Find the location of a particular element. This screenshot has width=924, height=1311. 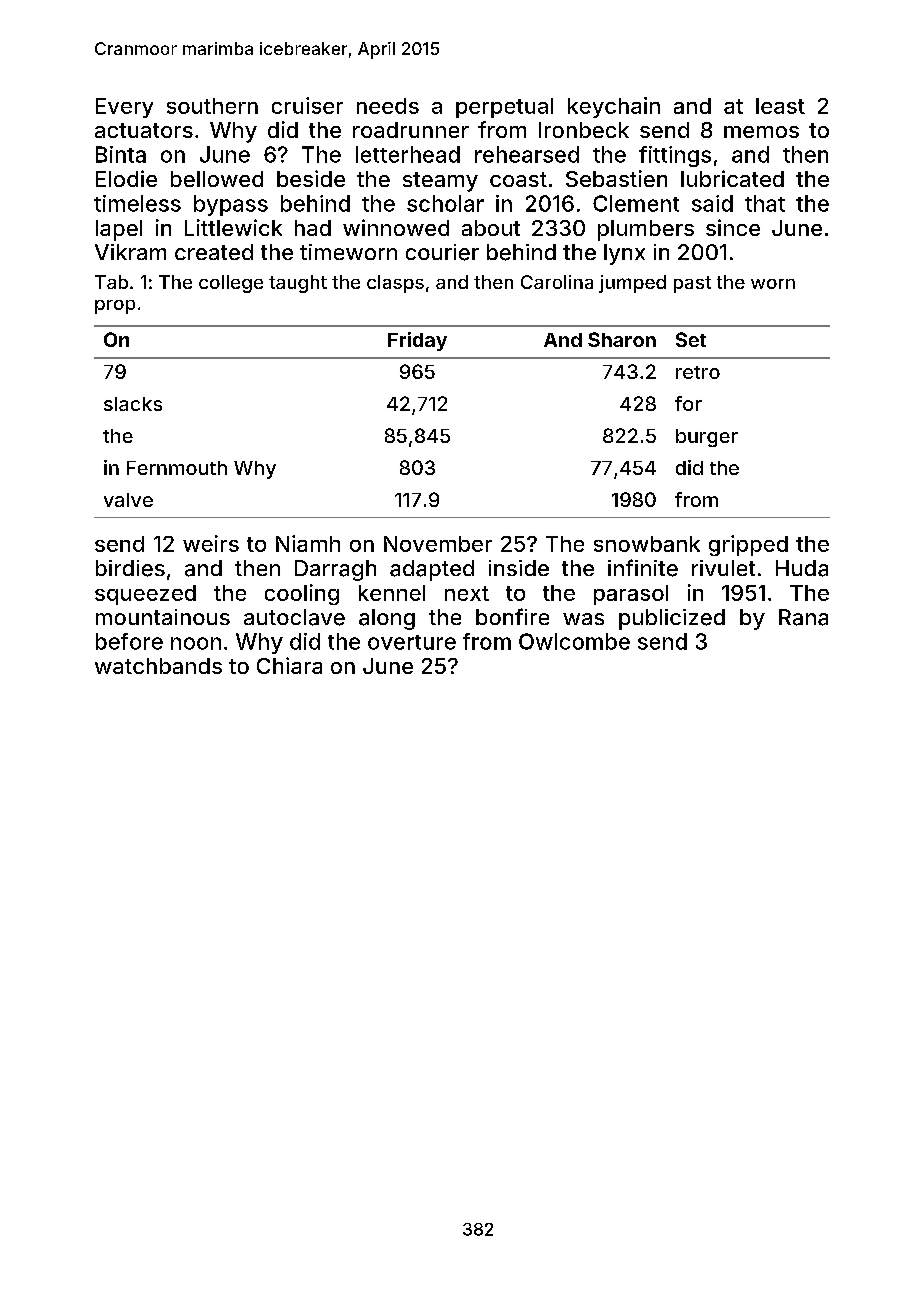

burger is located at coordinates (707, 438).
